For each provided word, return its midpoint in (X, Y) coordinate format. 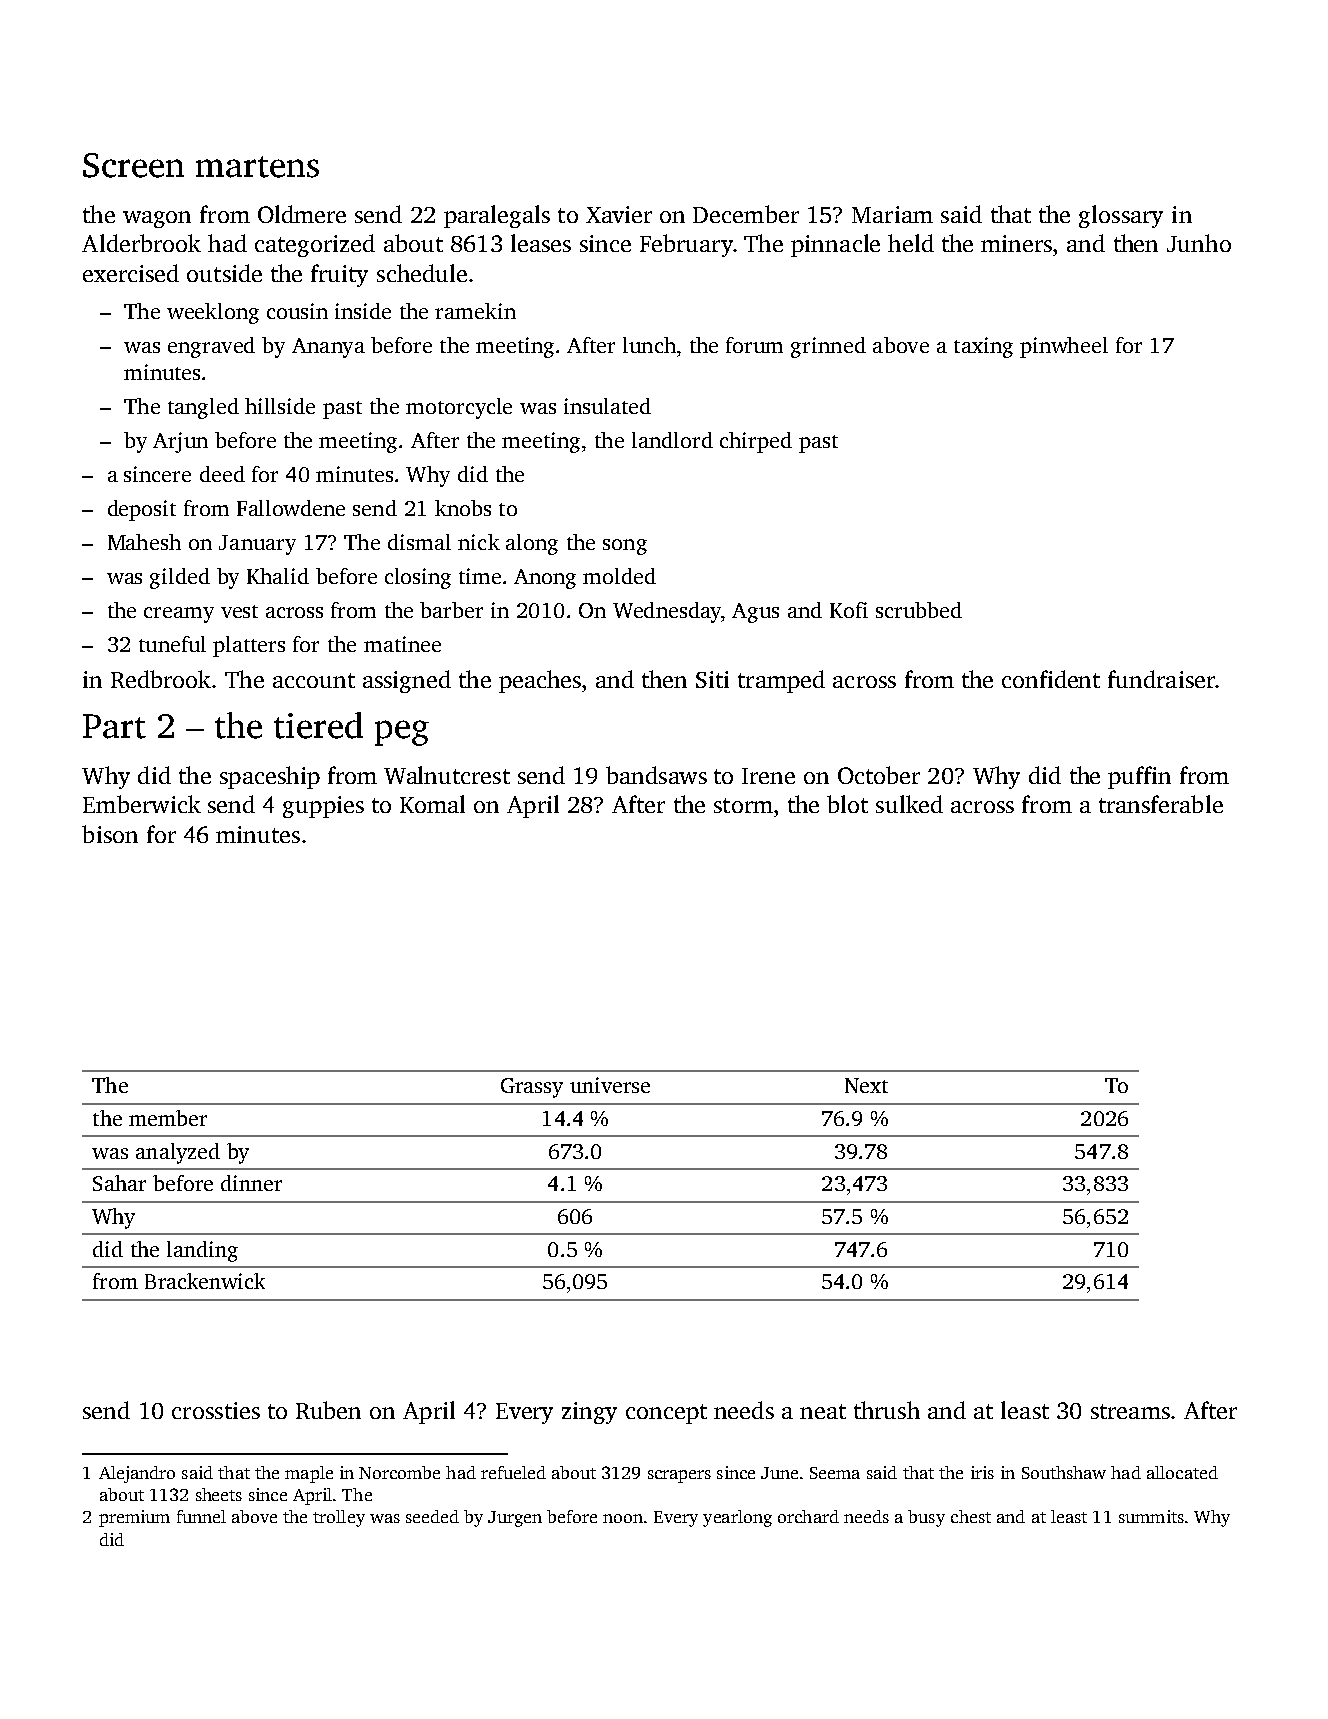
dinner (251, 1183)
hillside (280, 406)
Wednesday (667, 612)
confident (1051, 679)
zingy (589, 1413)
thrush (887, 1410)
